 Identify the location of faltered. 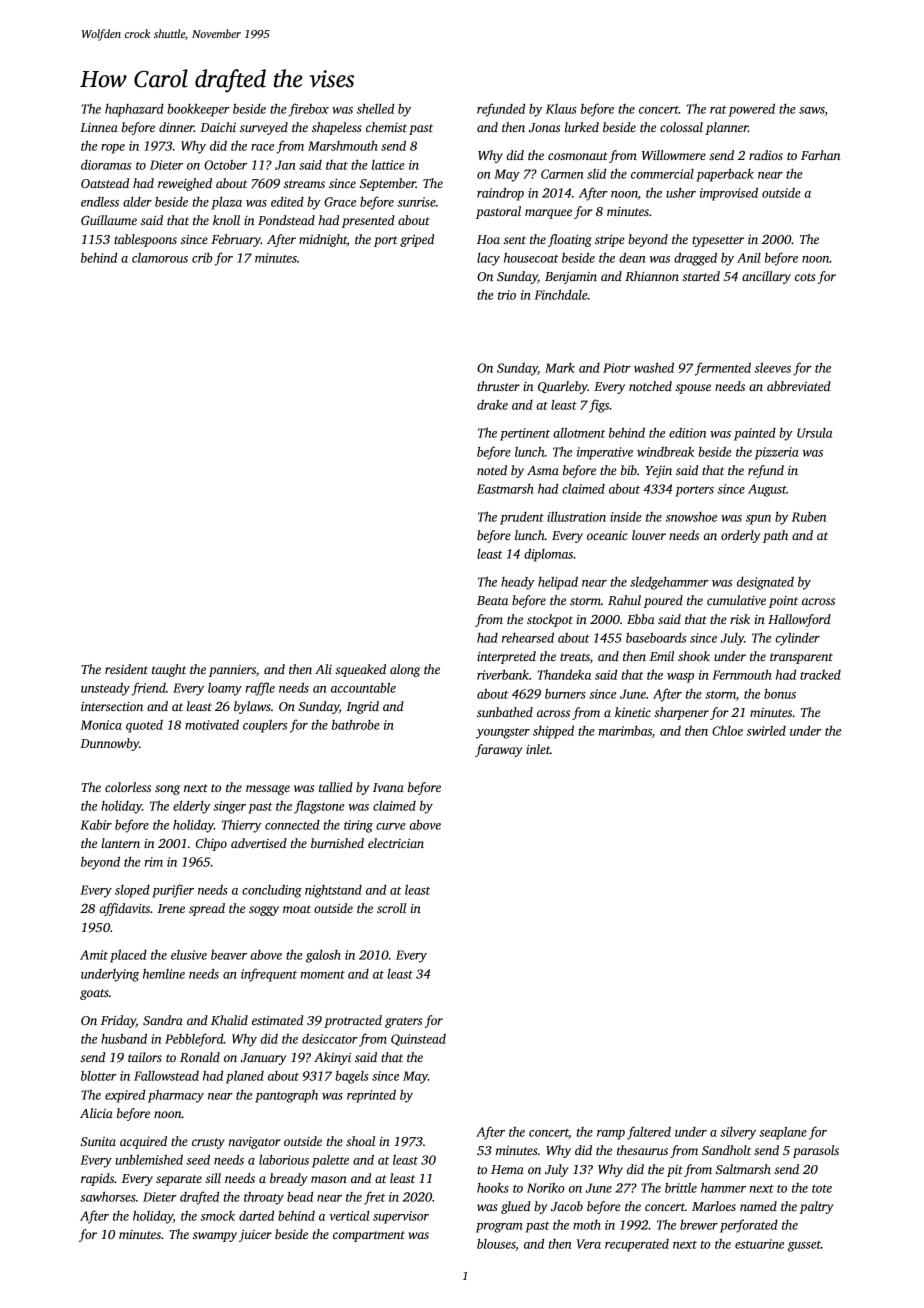
(649, 1133).
